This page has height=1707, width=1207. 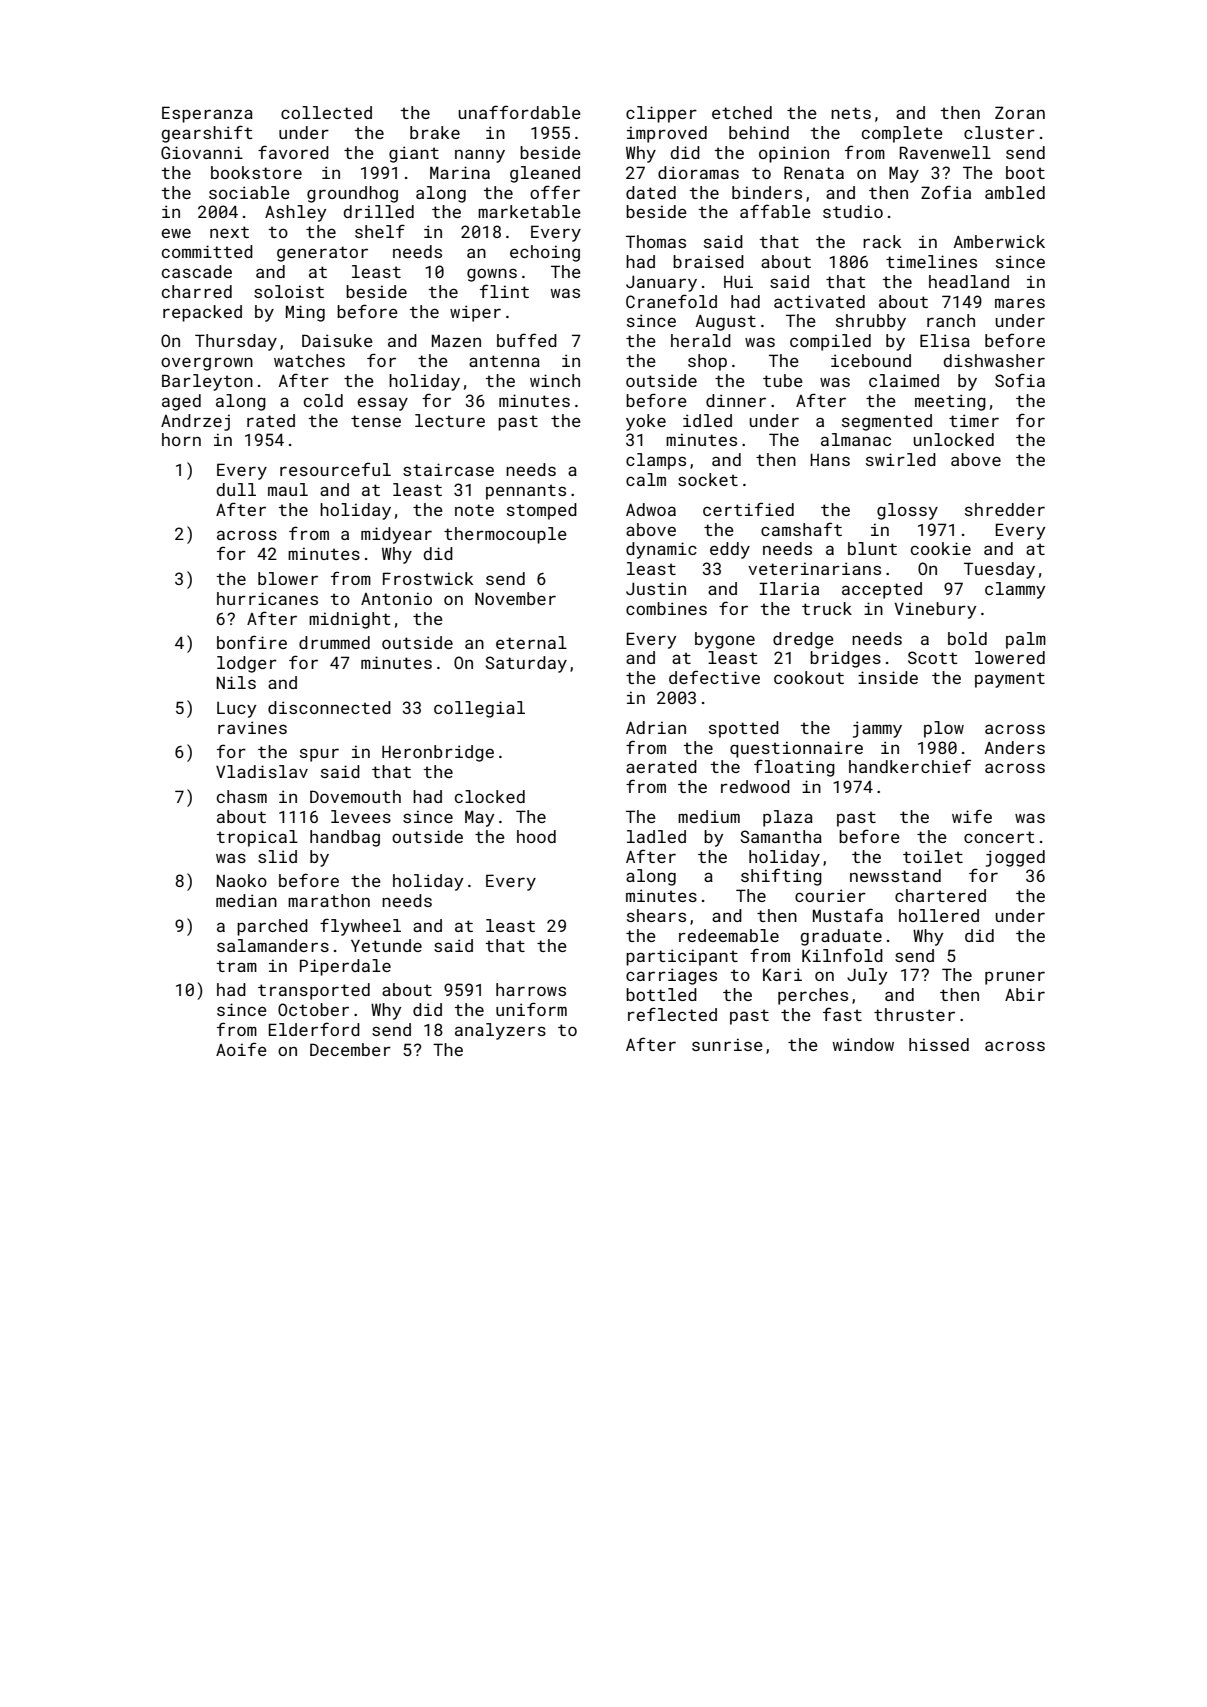 I want to click on medium, so click(x=709, y=816).
